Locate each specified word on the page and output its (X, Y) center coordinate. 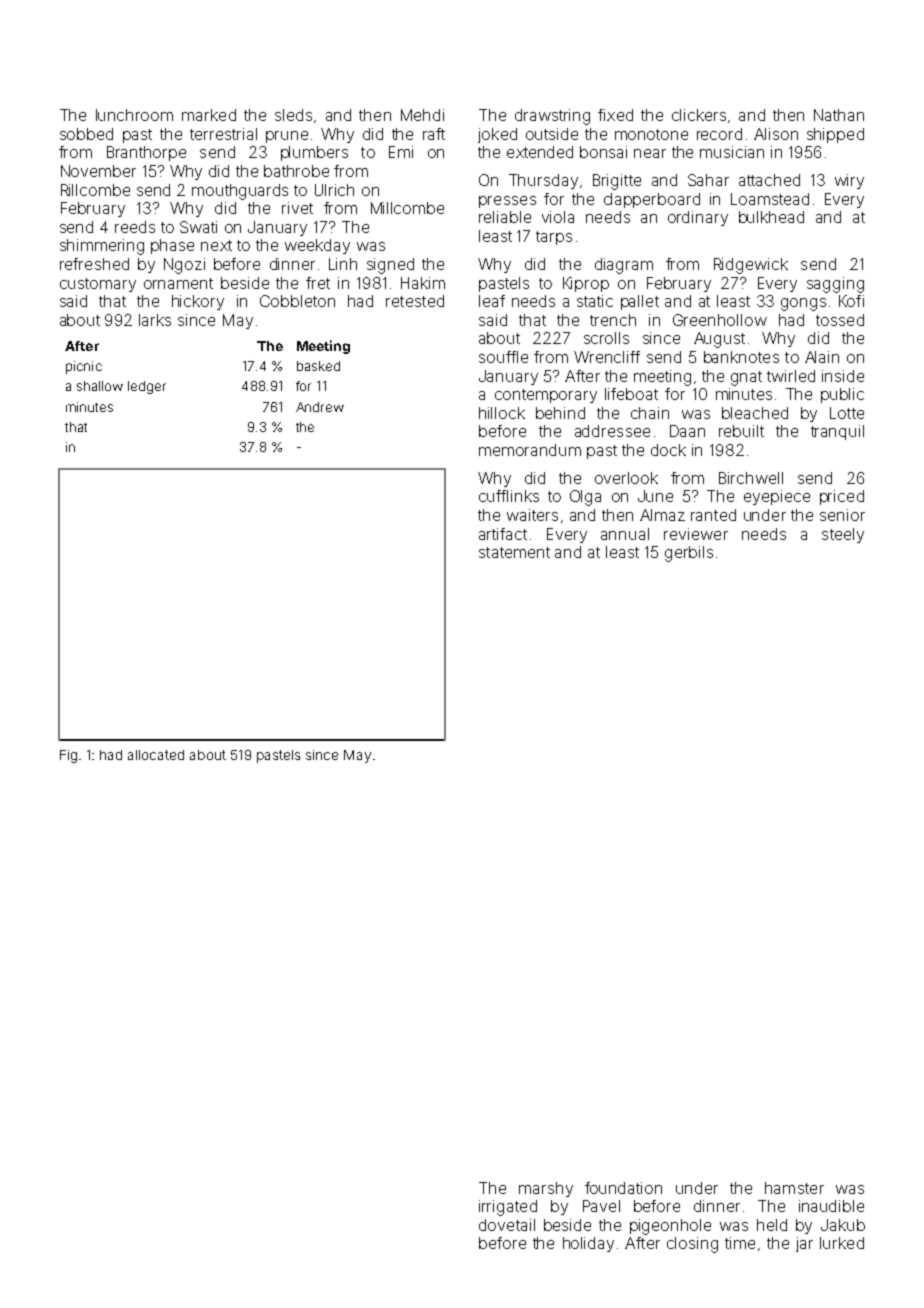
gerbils (689, 554)
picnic (84, 367)
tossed (840, 320)
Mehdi (422, 115)
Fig (68, 756)
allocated (156, 755)
